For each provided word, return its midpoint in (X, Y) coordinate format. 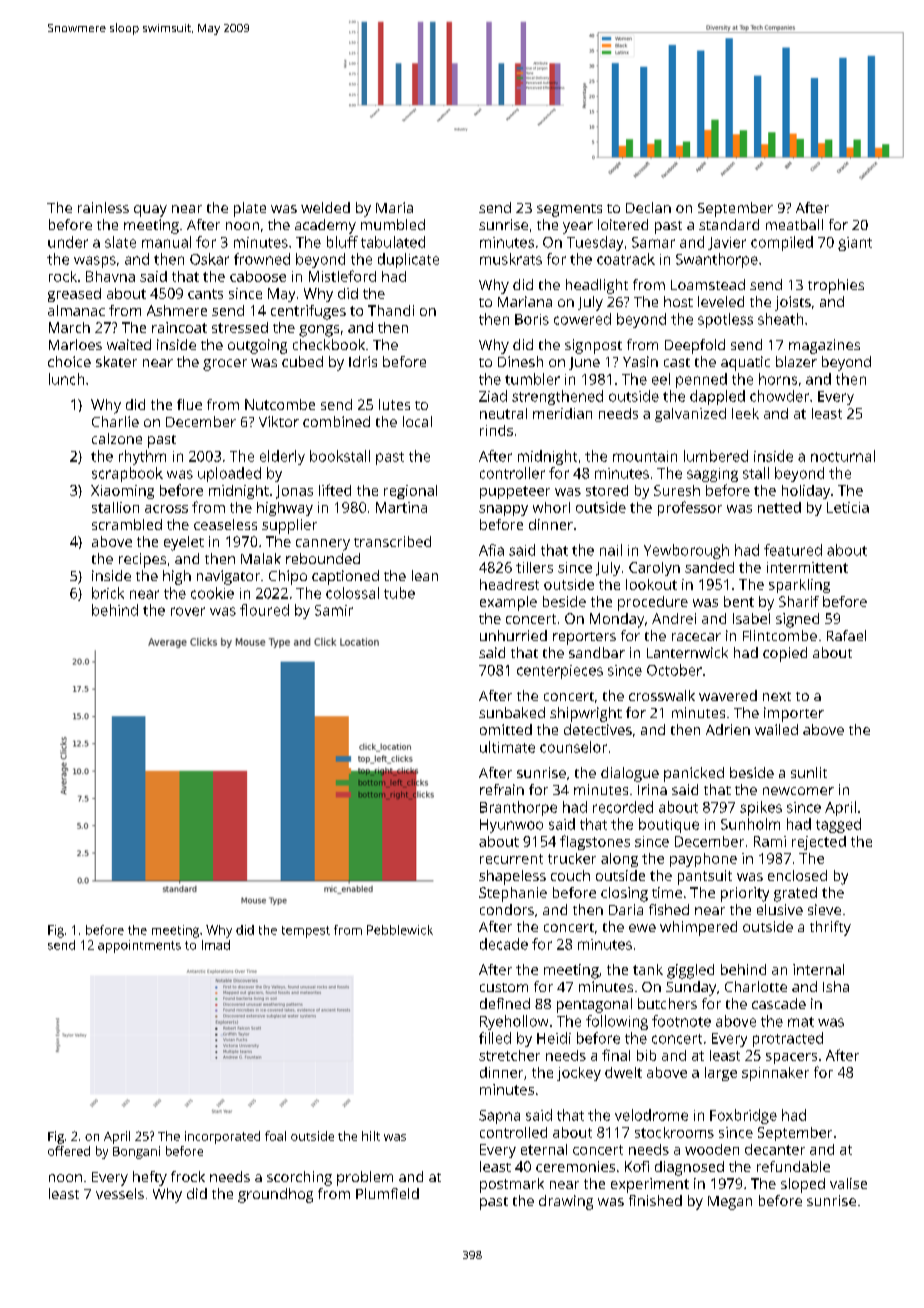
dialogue (630, 774)
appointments (139, 946)
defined (505, 1003)
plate (250, 209)
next (777, 696)
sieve (824, 909)
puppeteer (515, 492)
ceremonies (575, 1166)
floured (264, 610)
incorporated (222, 1137)
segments (569, 210)
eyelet (184, 543)
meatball (794, 224)
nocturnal (843, 456)
